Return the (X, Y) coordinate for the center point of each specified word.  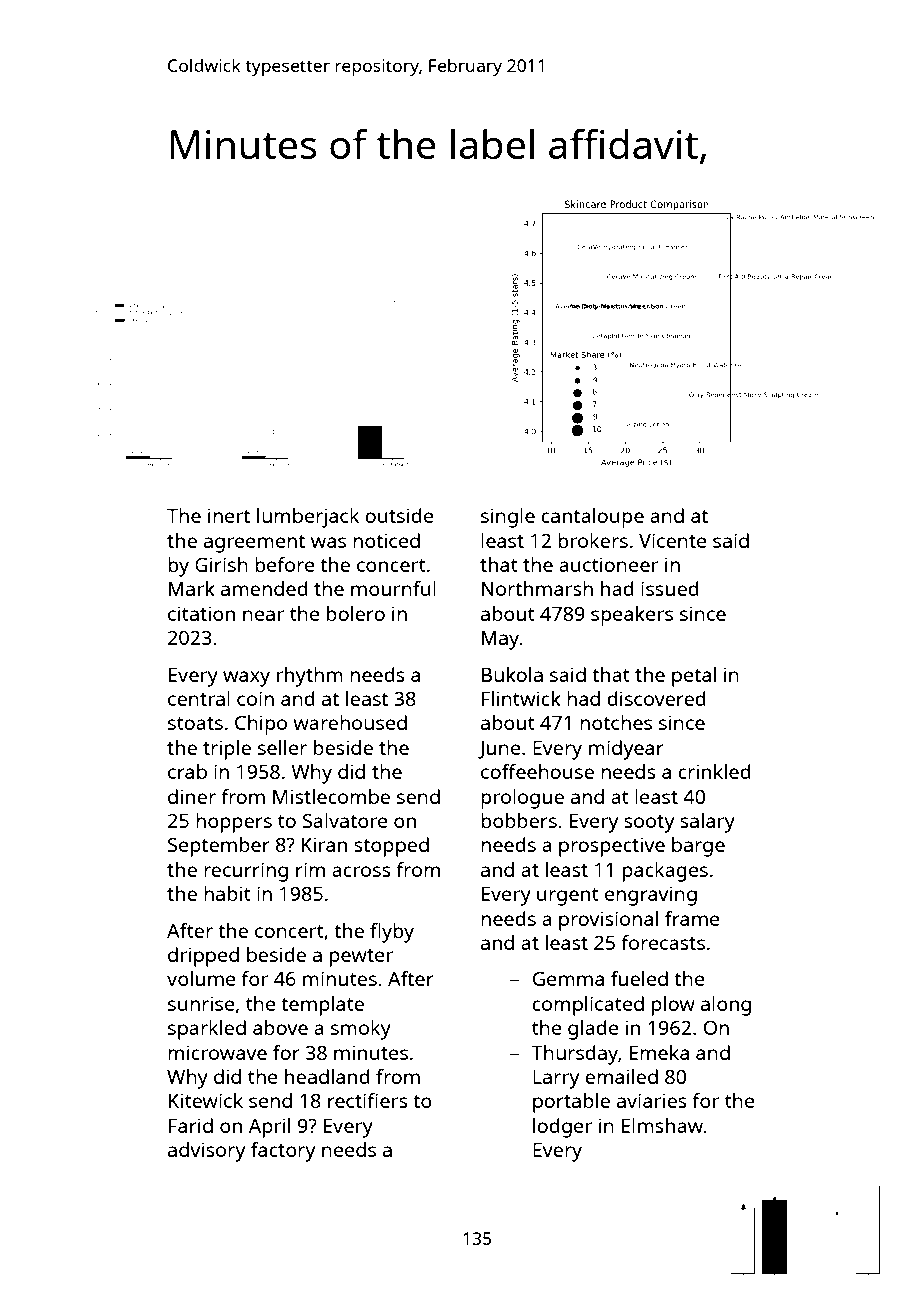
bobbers (519, 820)
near (263, 615)
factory (283, 1152)
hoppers (234, 823)
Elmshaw (663, 1125)
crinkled (714, 771)
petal (694, 677)
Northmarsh (537, 588)
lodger (562, 1128)
